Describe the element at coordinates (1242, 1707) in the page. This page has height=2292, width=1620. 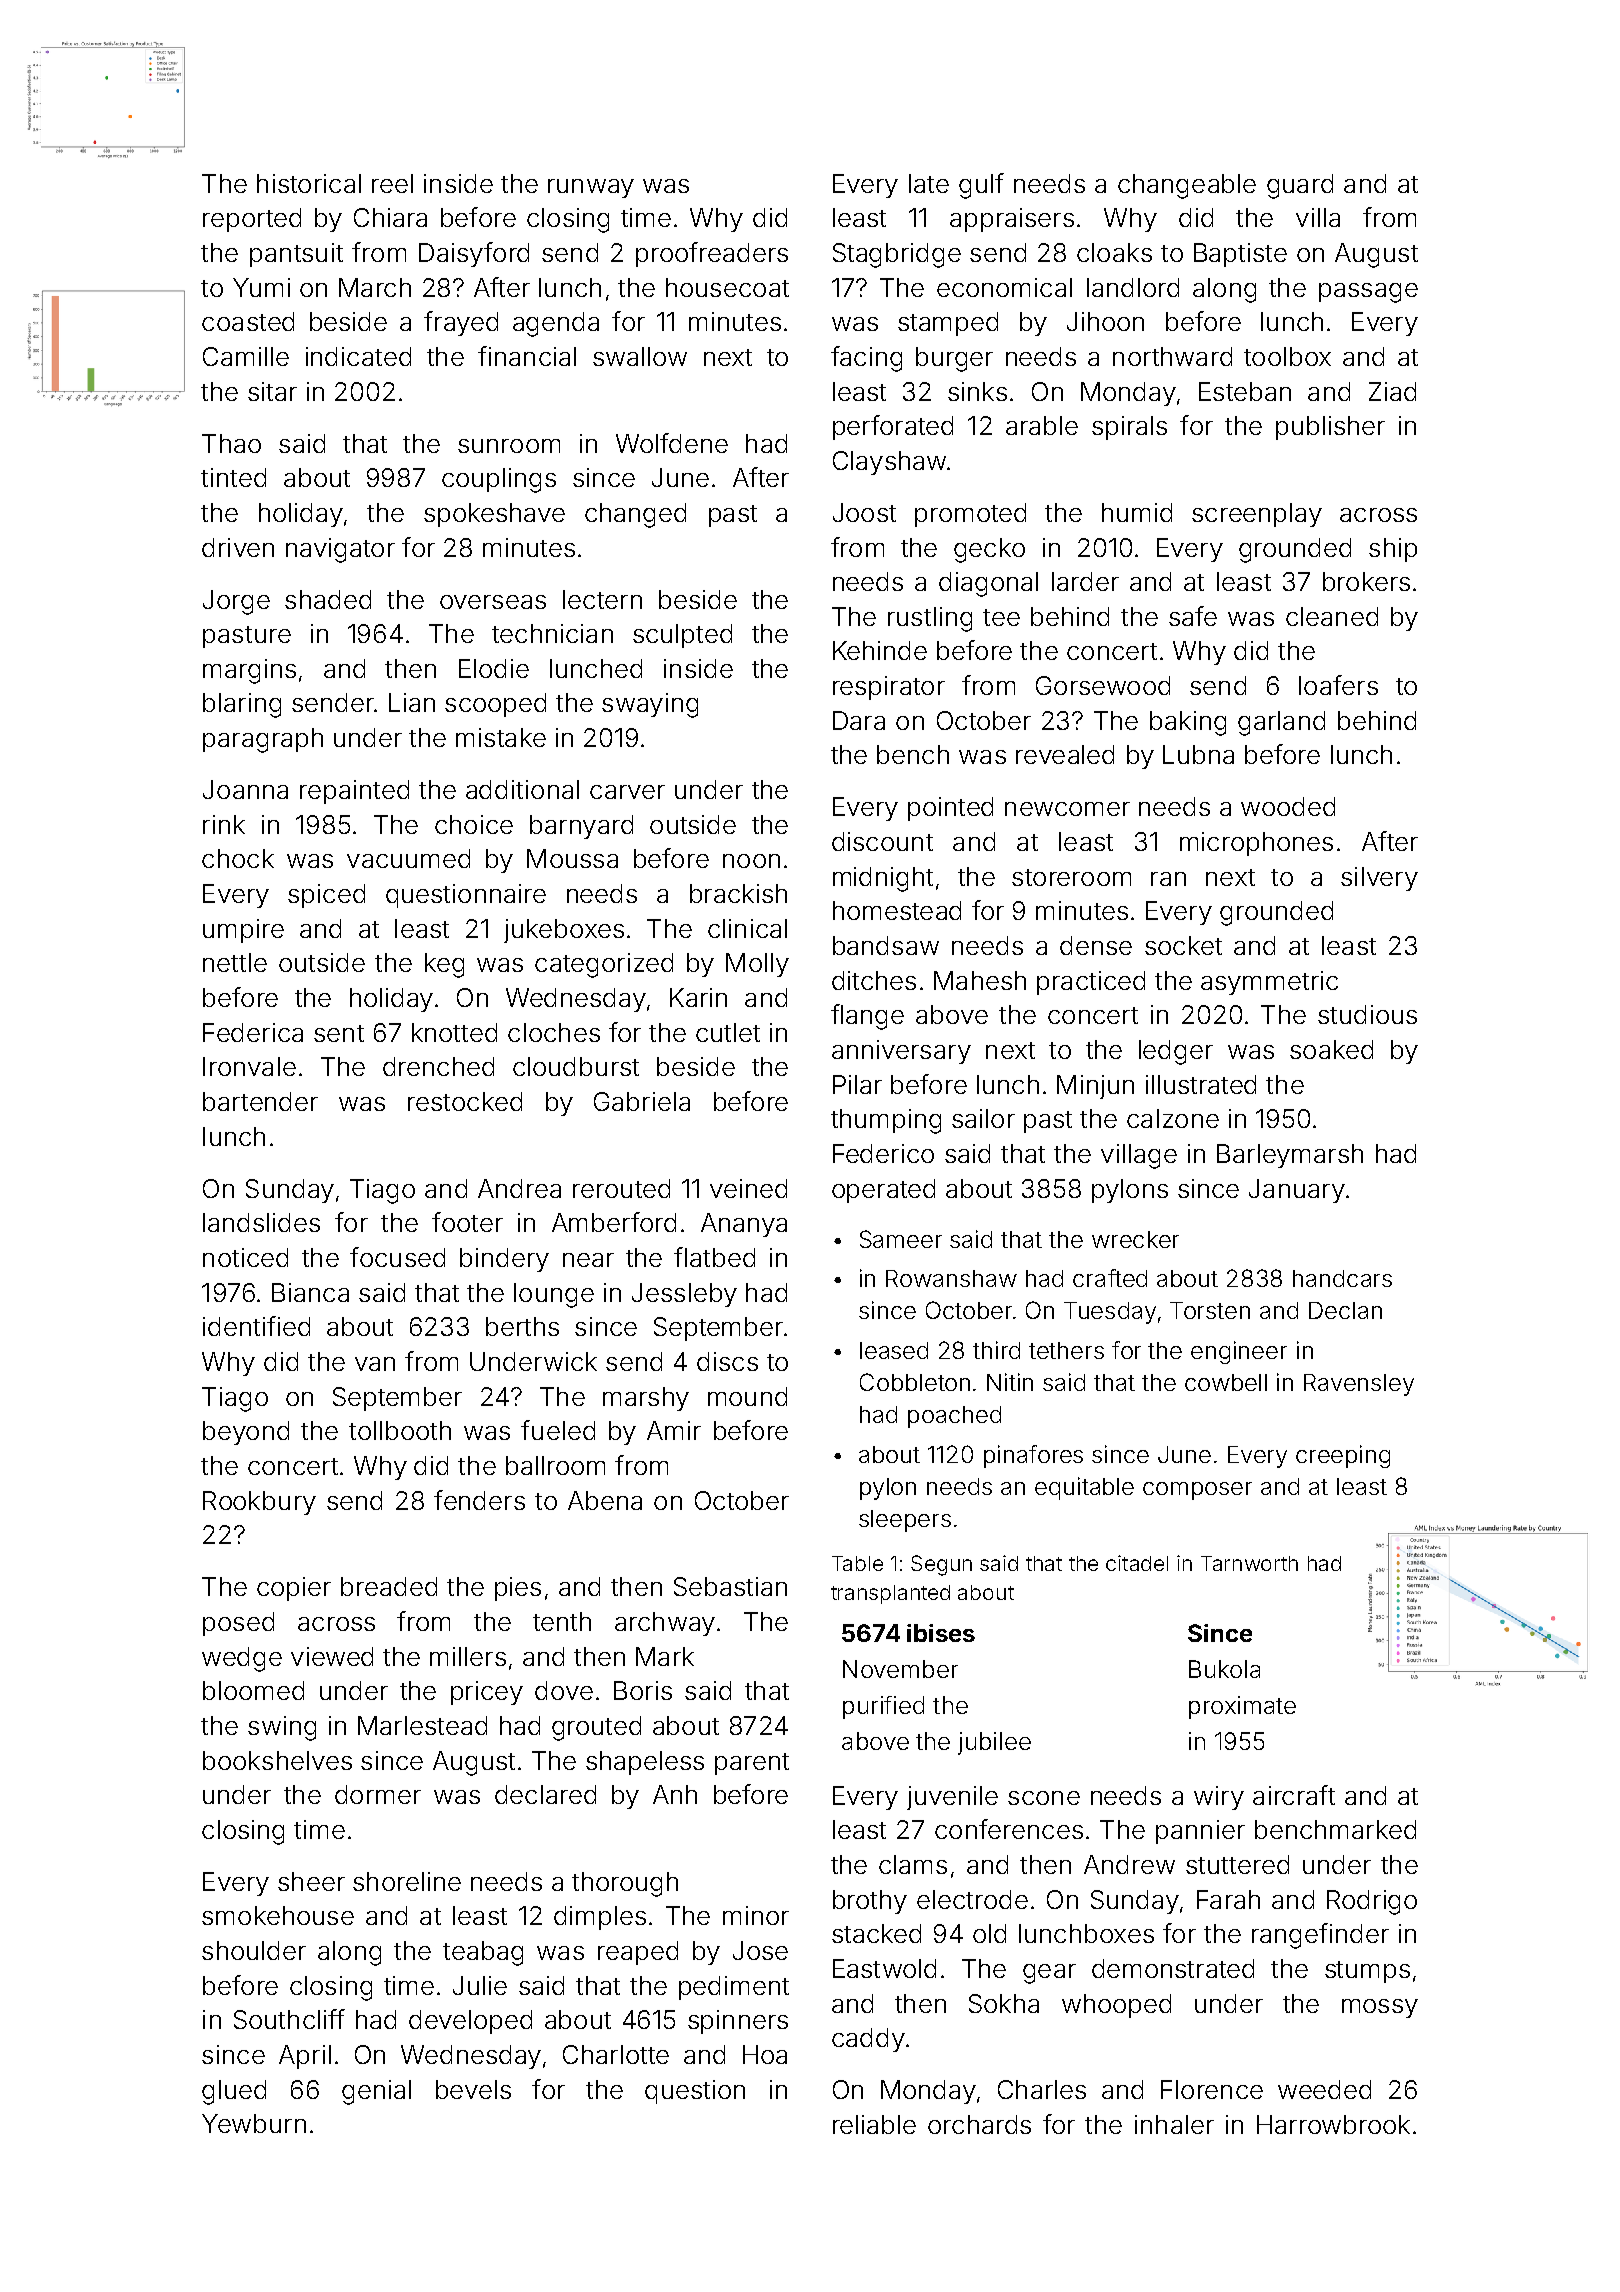
I see `proximate` at that location.
